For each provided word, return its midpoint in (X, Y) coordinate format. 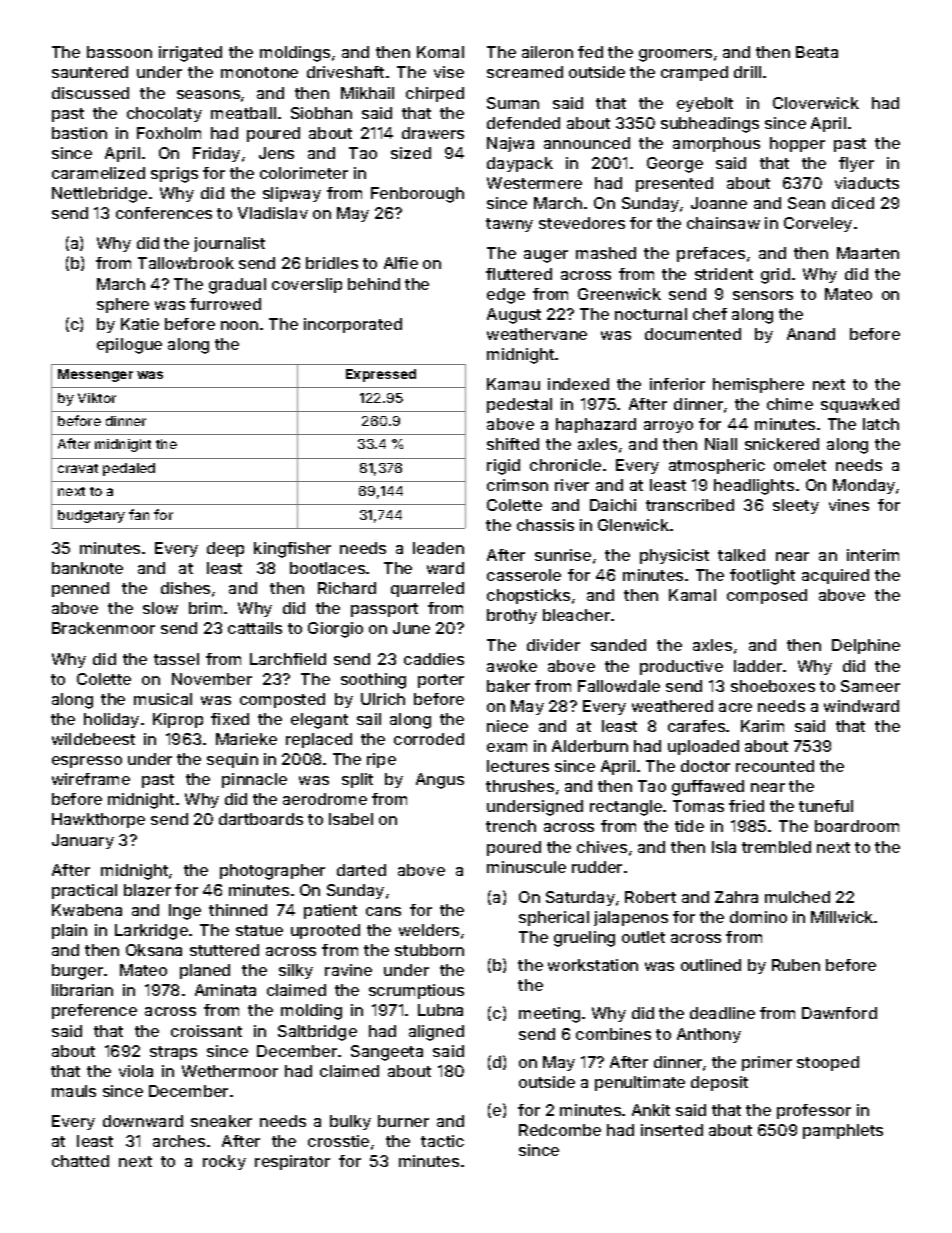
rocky (224, 1162)
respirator (292, 1162)
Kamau (513, 384)
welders (429, 930)
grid (775, 276)
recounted (775, 766)
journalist (229, 244)
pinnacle (254, 780)
